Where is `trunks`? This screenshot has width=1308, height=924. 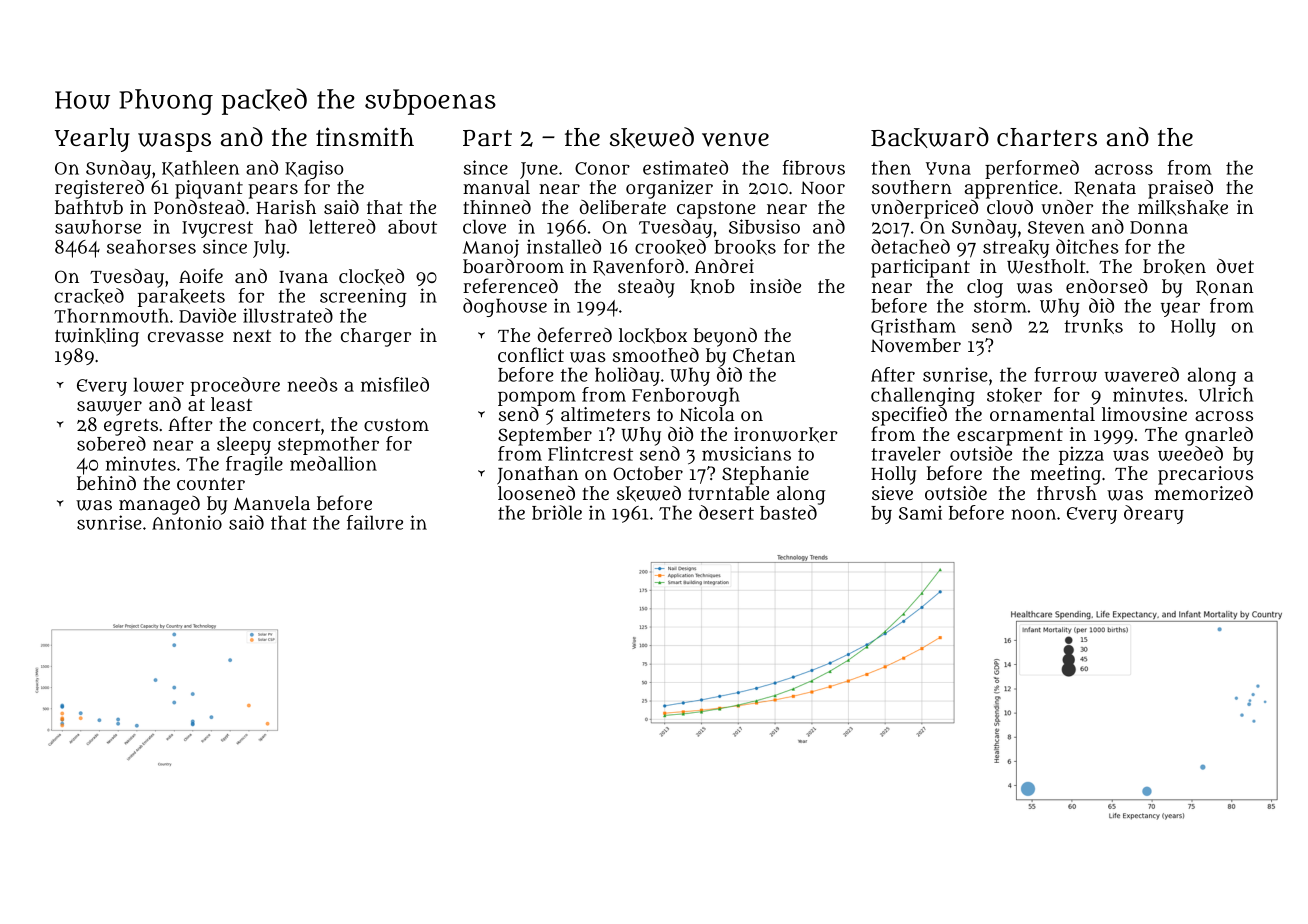
trunks is located at coordinates (1093, 326).
